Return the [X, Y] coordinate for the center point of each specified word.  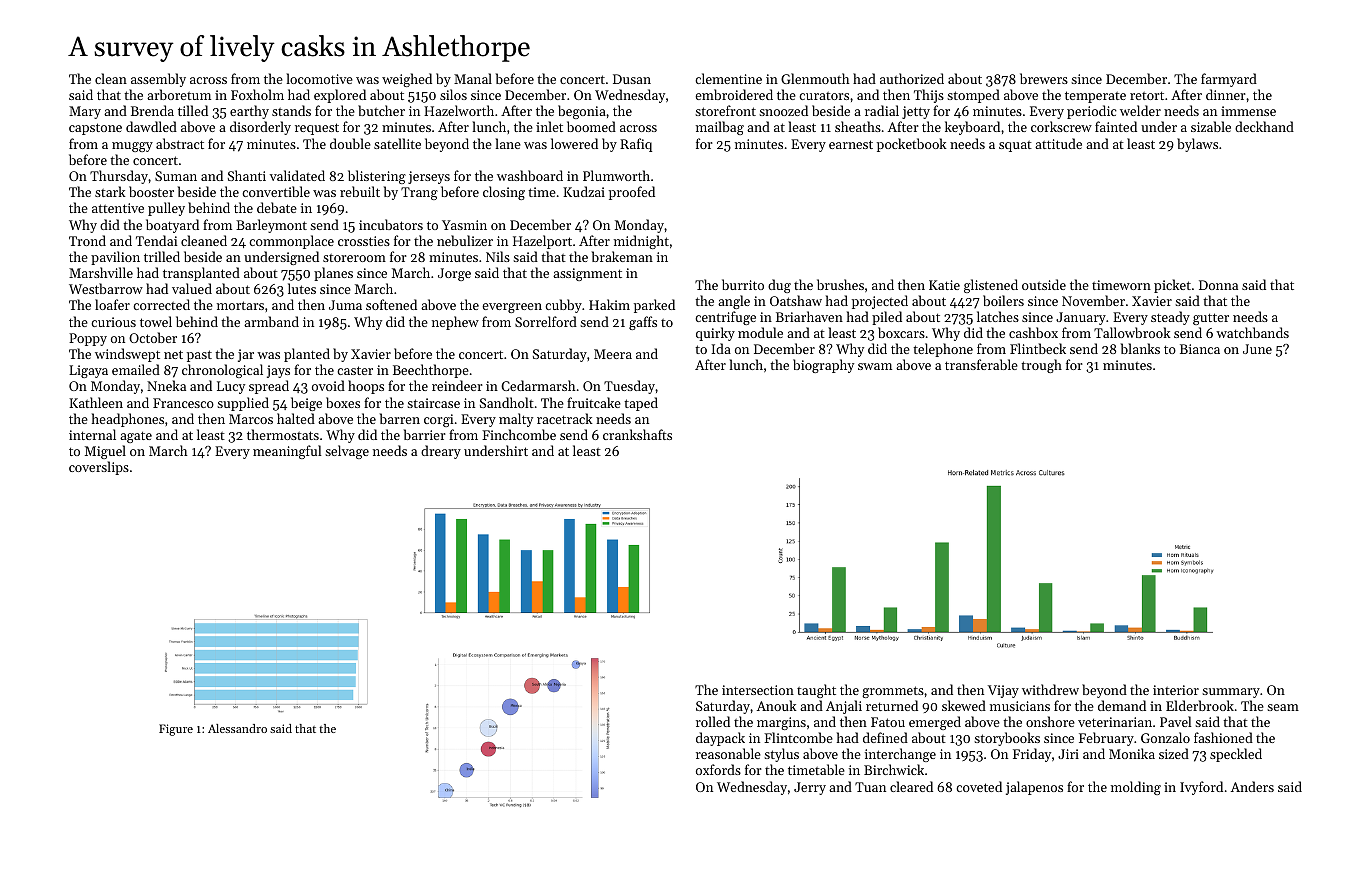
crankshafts [637, 434]
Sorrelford [546, 321]
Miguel [105, 452]
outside [1044, 284]
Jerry [810, 788]
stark [110, 191]
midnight [641, 242]
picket [1172, 286]
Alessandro [237, 728]
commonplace [291, 242]
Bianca [1200, 349]
